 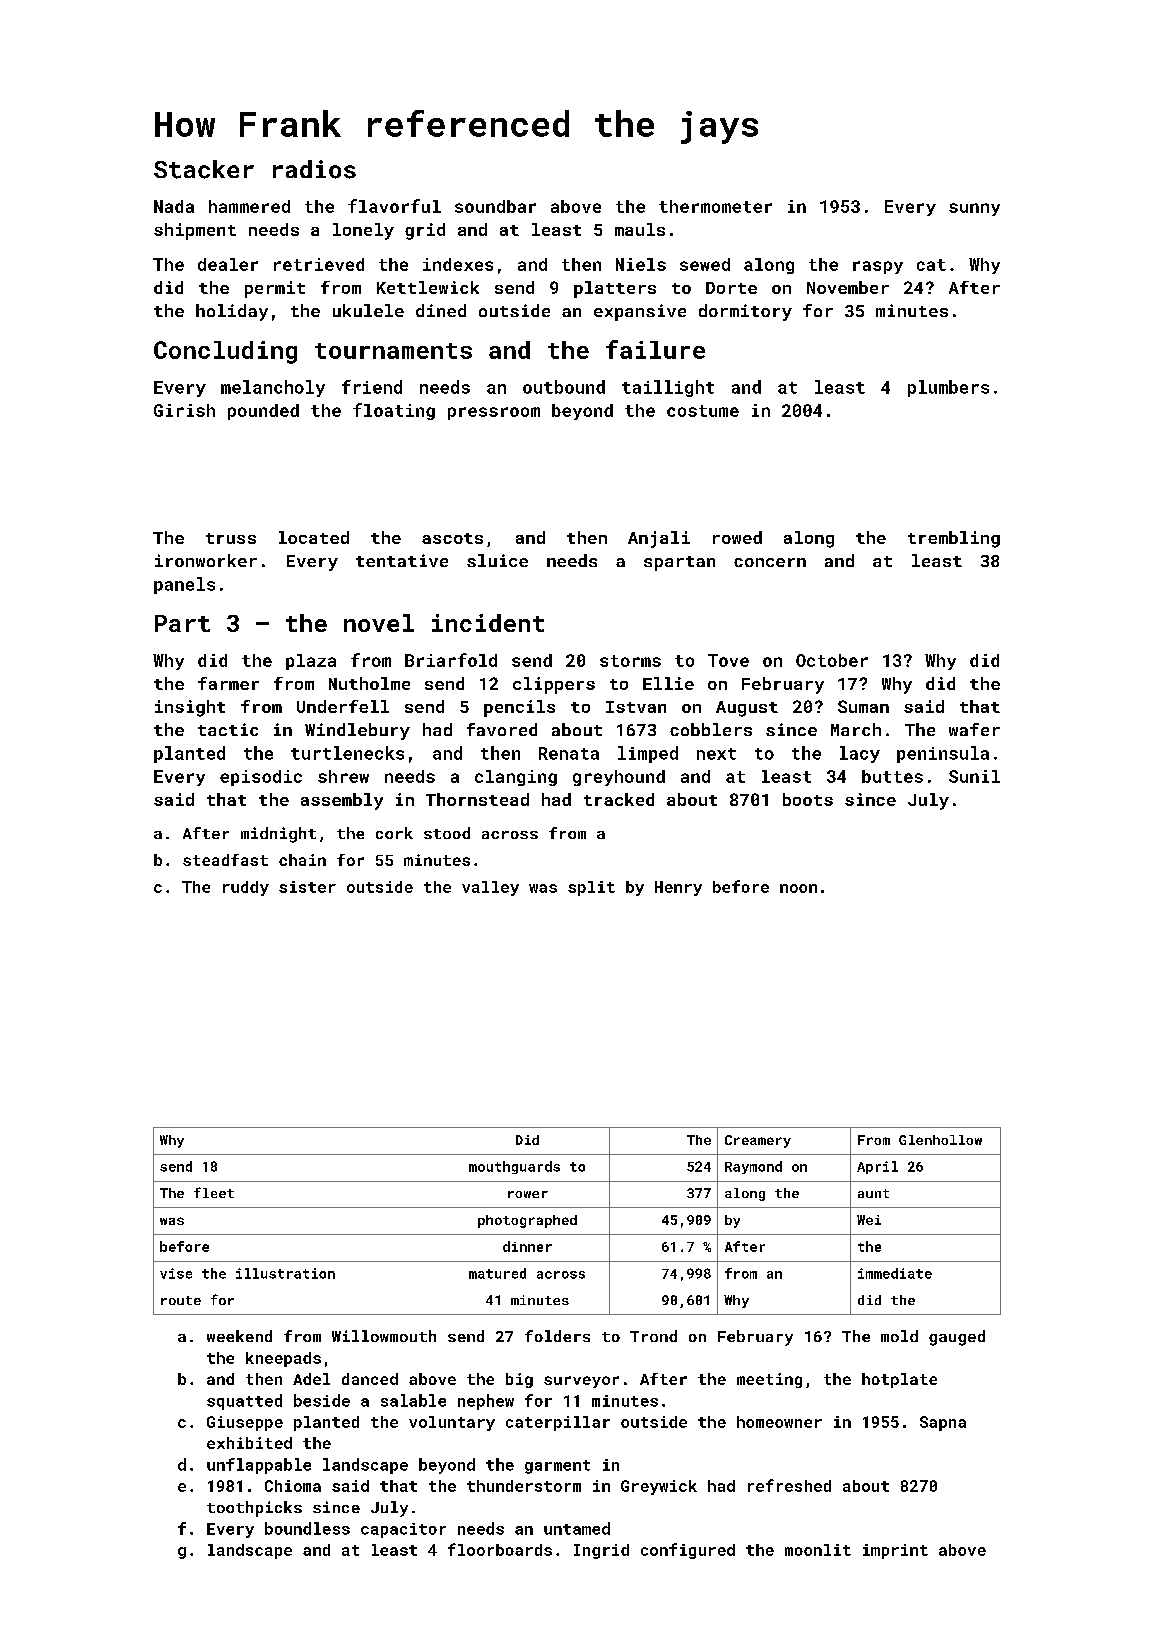 I want to click on thermometer, so click(x=715, y=206).
